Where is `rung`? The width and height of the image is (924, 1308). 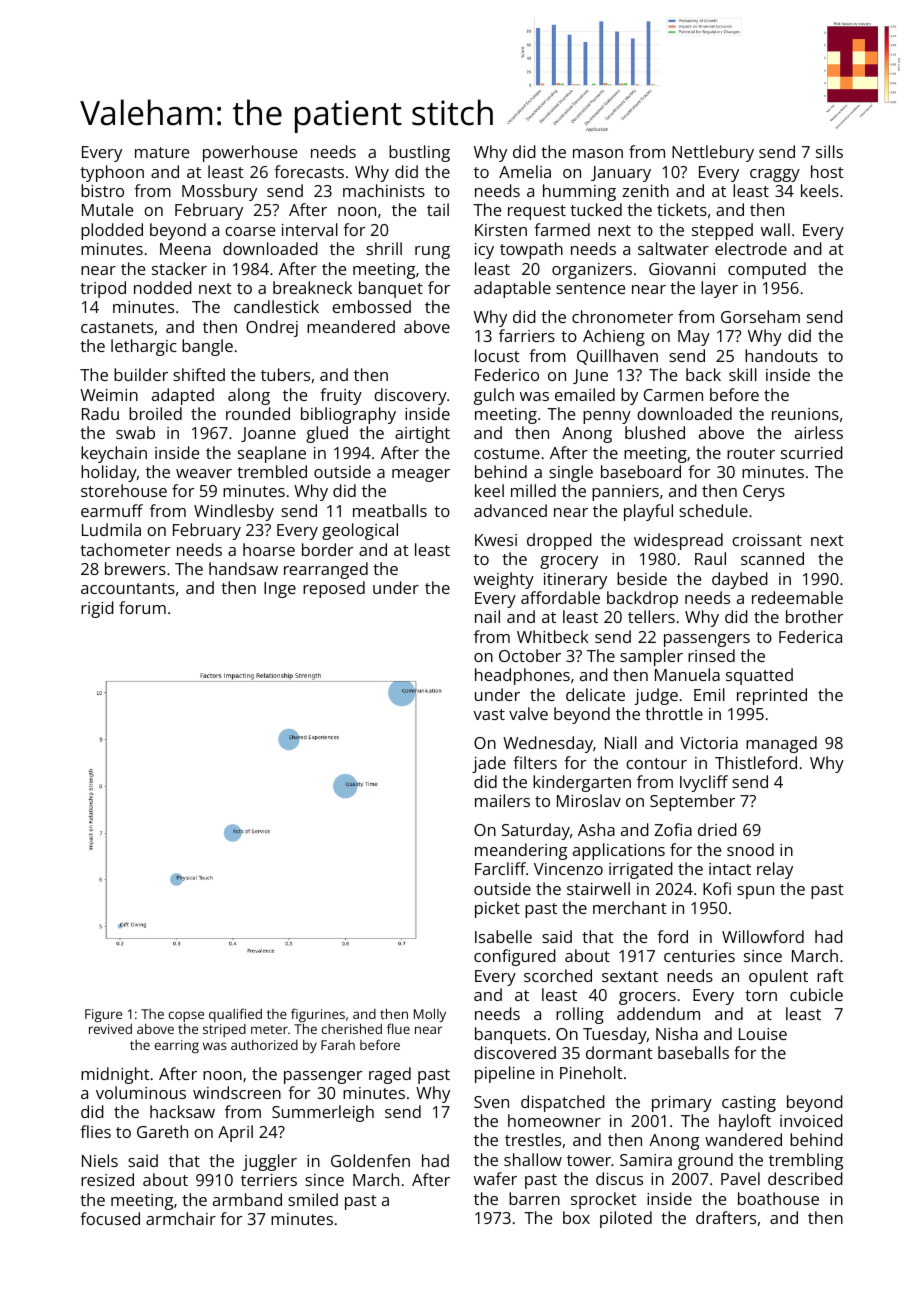
rung is located at coordinates (432, 252).
